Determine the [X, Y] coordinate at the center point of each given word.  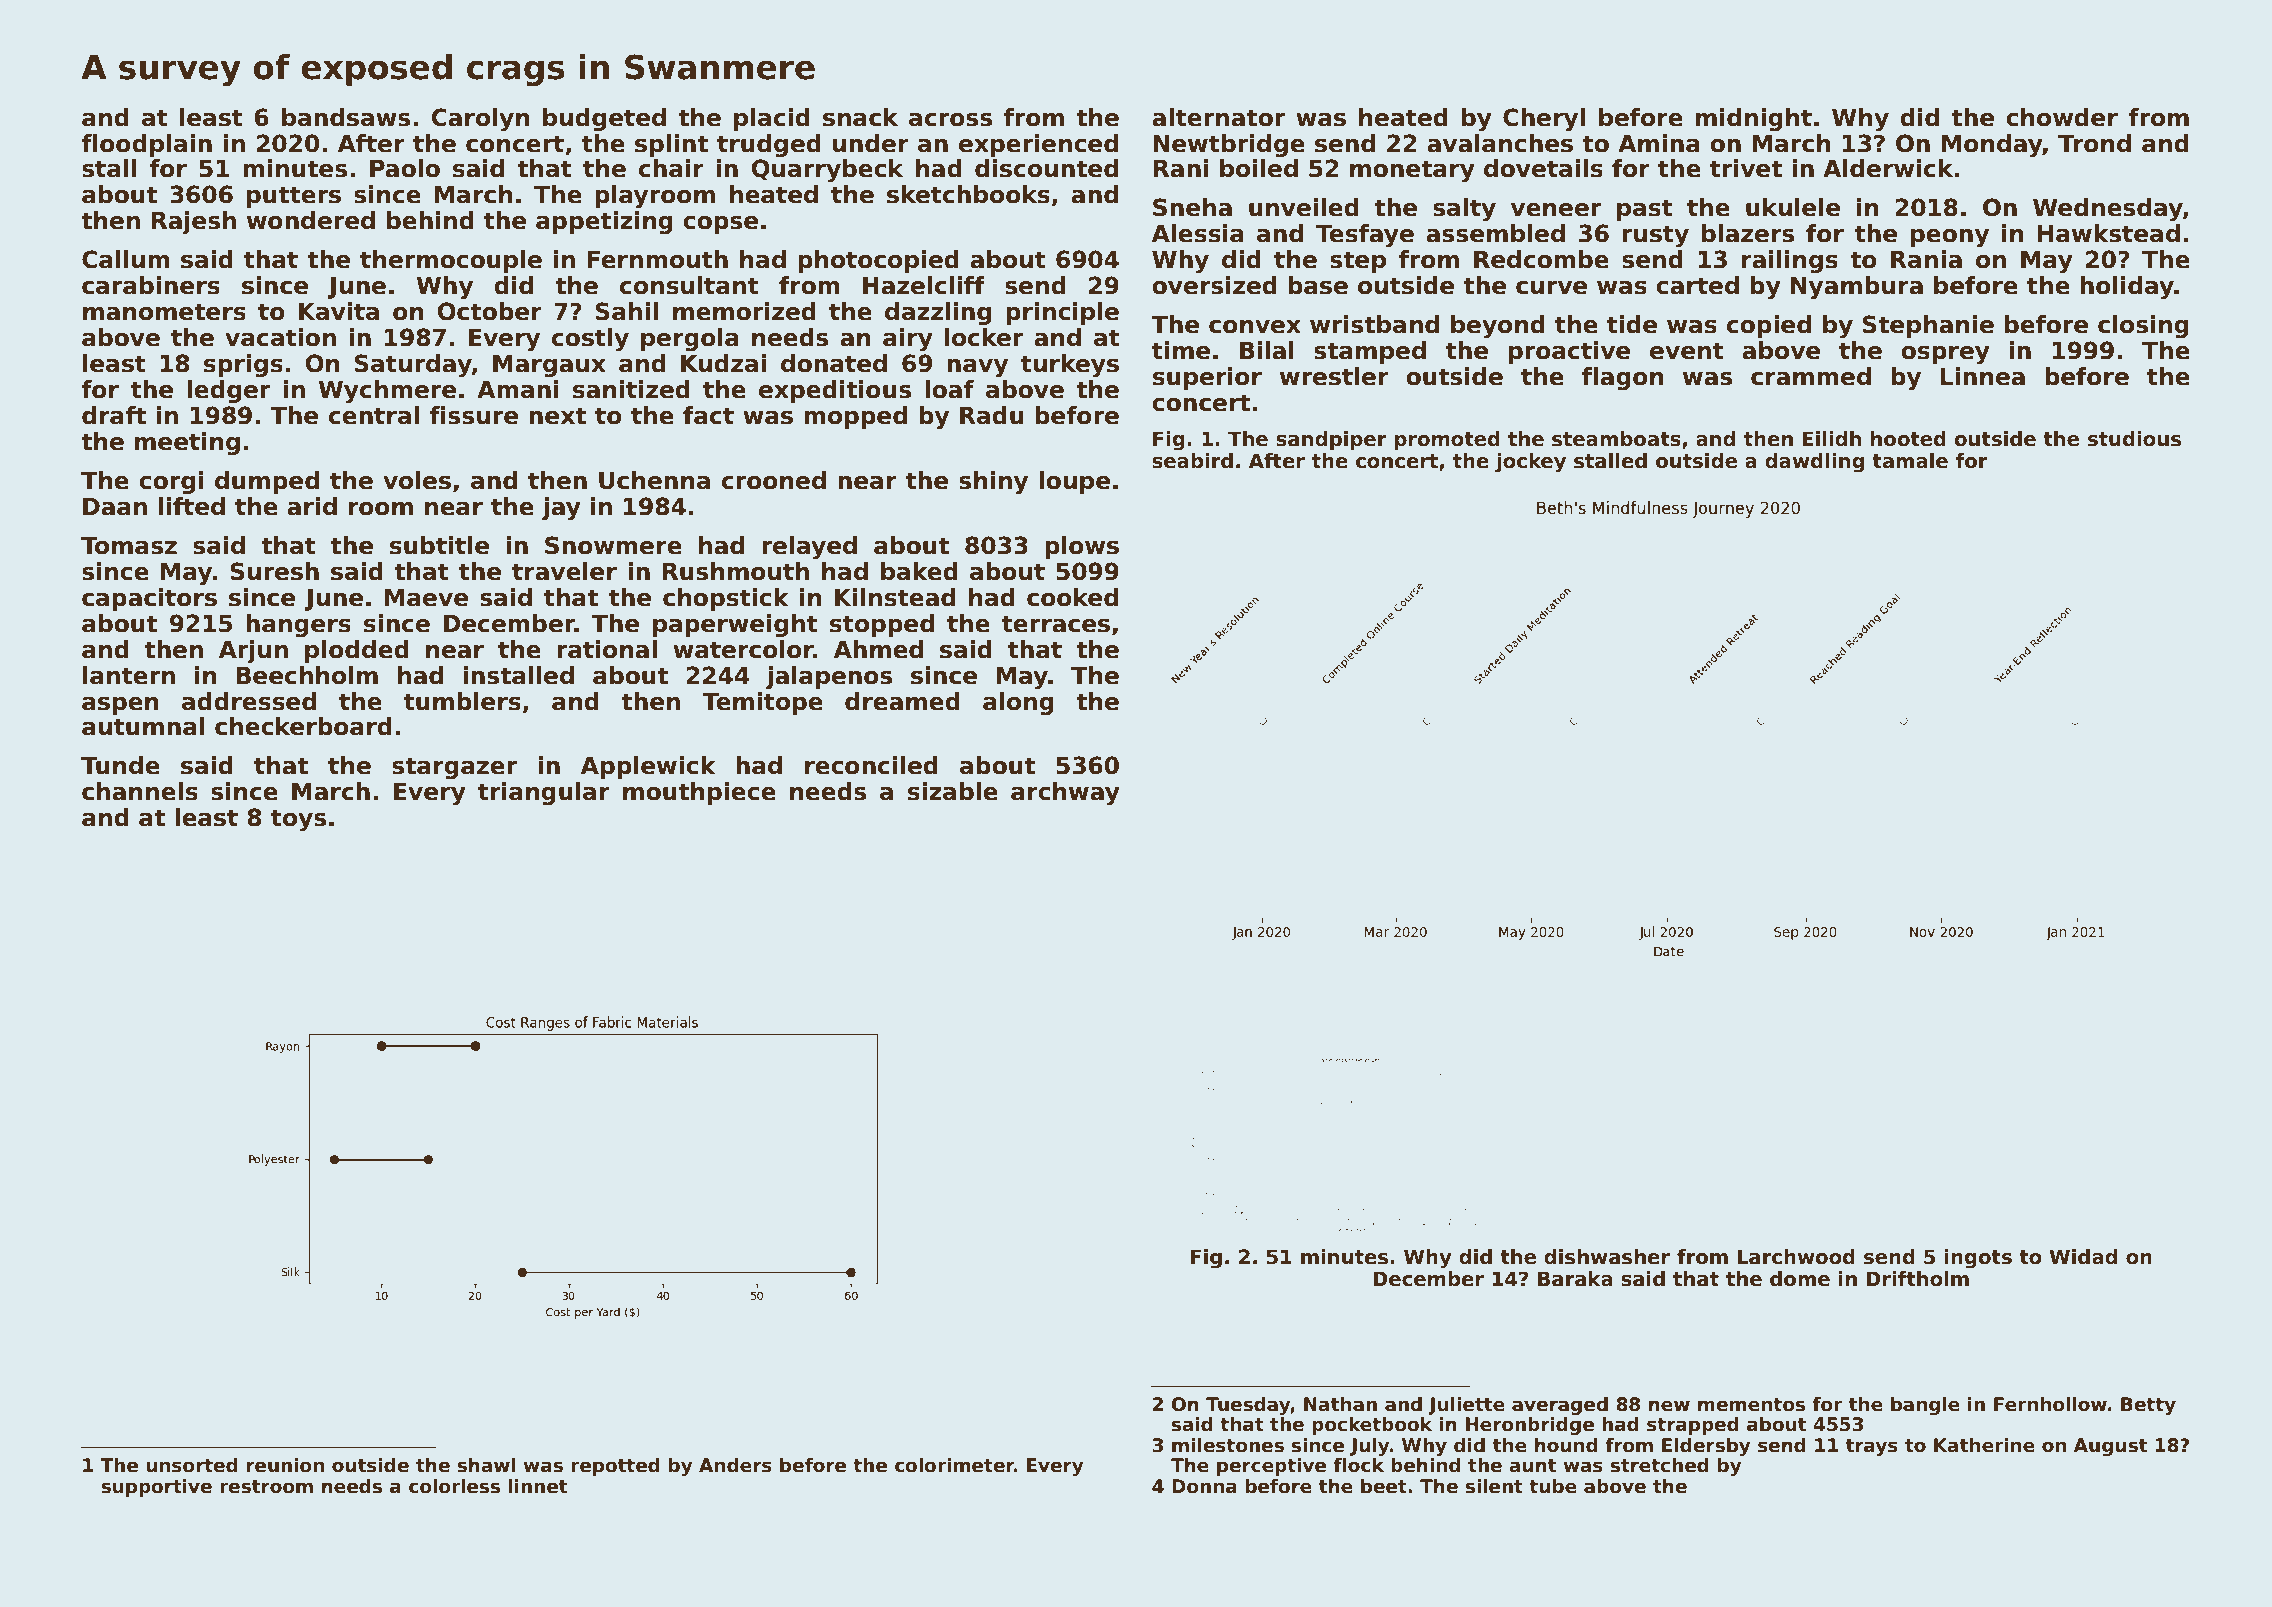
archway [1065, 793]
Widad [2083, 1257]
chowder [2062, 117]
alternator [1218, 117]
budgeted [604, 119]
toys [298, 820]
